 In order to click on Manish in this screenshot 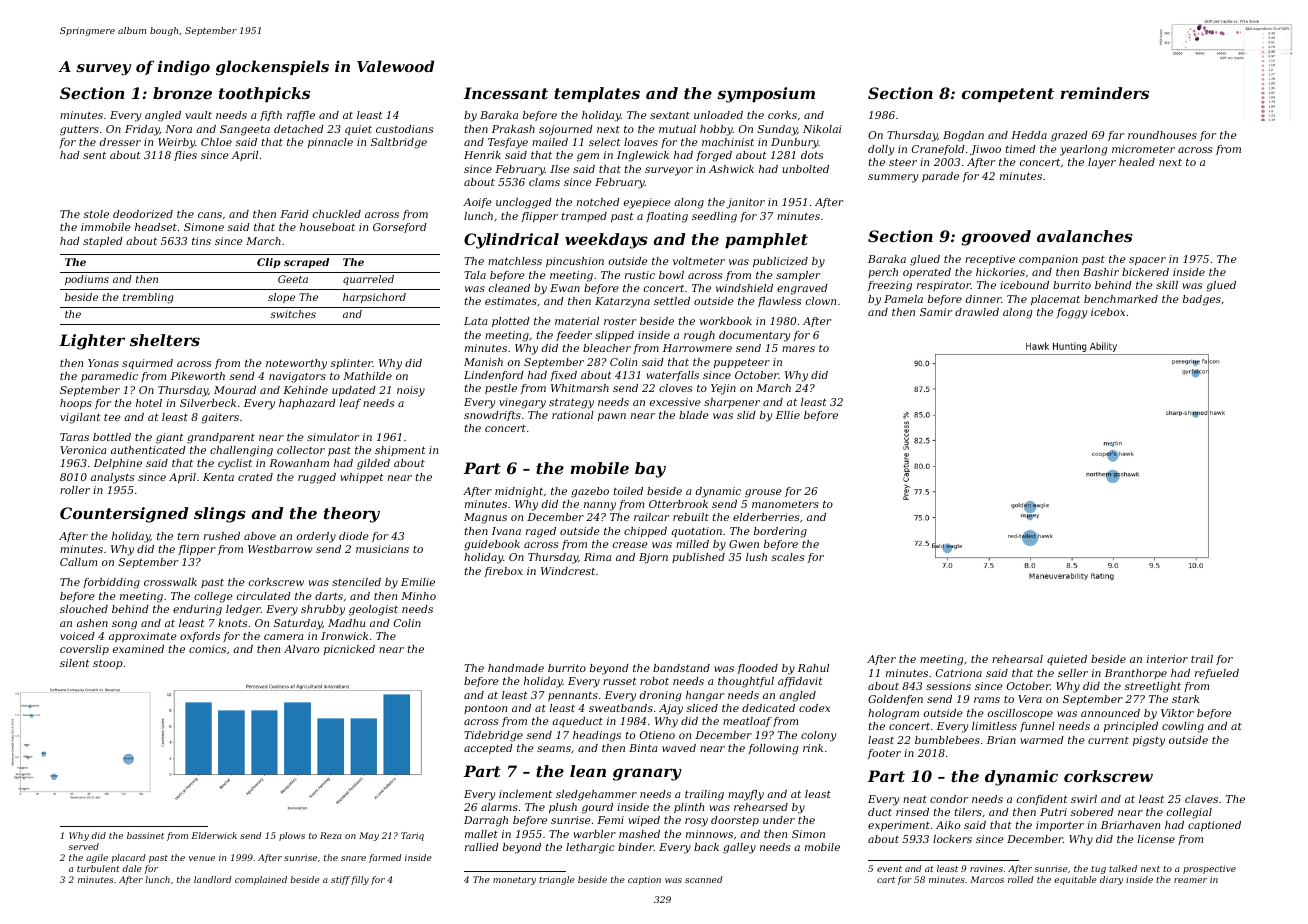, I will do `click(483, 362)`.
